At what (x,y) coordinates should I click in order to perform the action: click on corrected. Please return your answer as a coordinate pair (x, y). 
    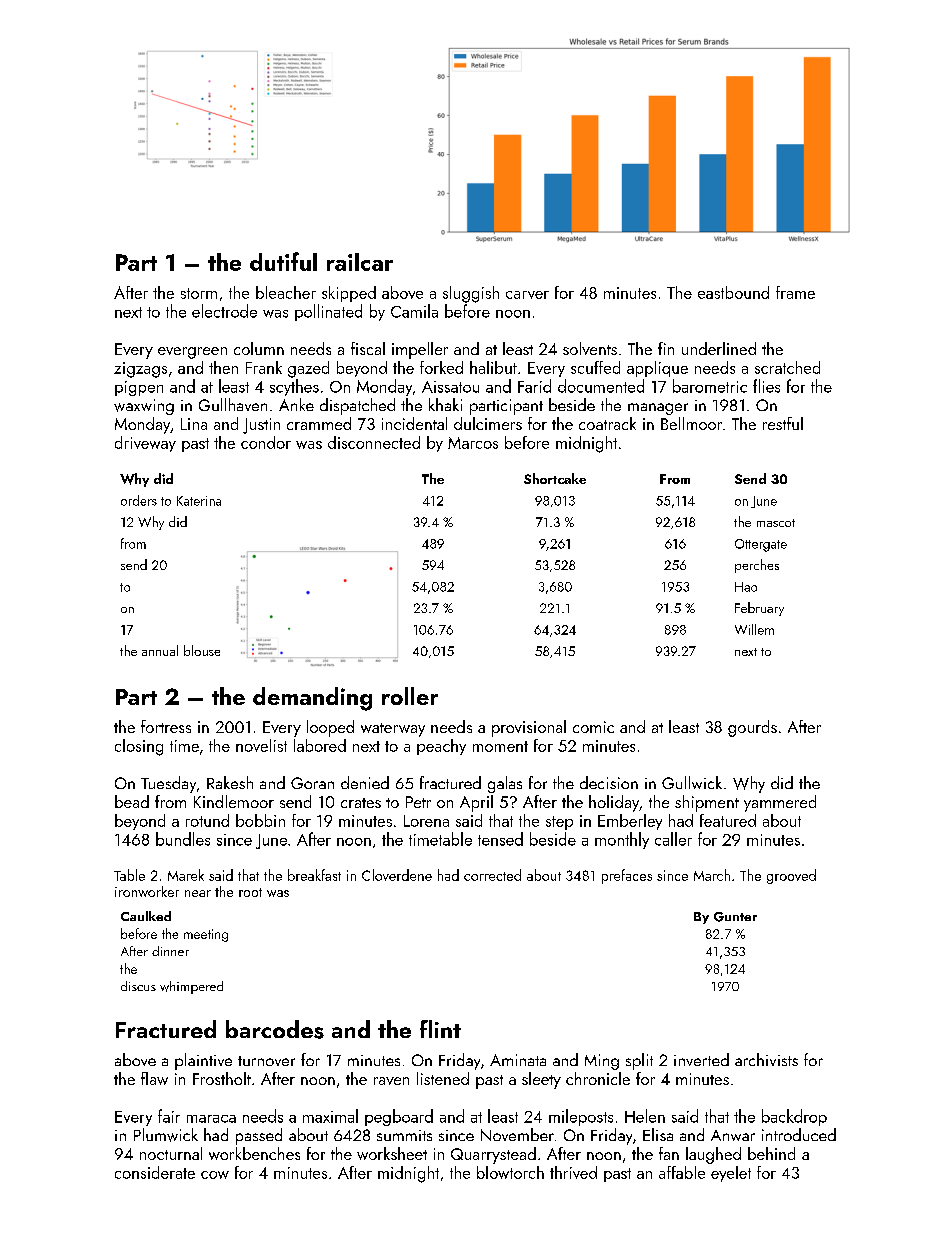
    Looking at the image, I should click on (492, 875).
